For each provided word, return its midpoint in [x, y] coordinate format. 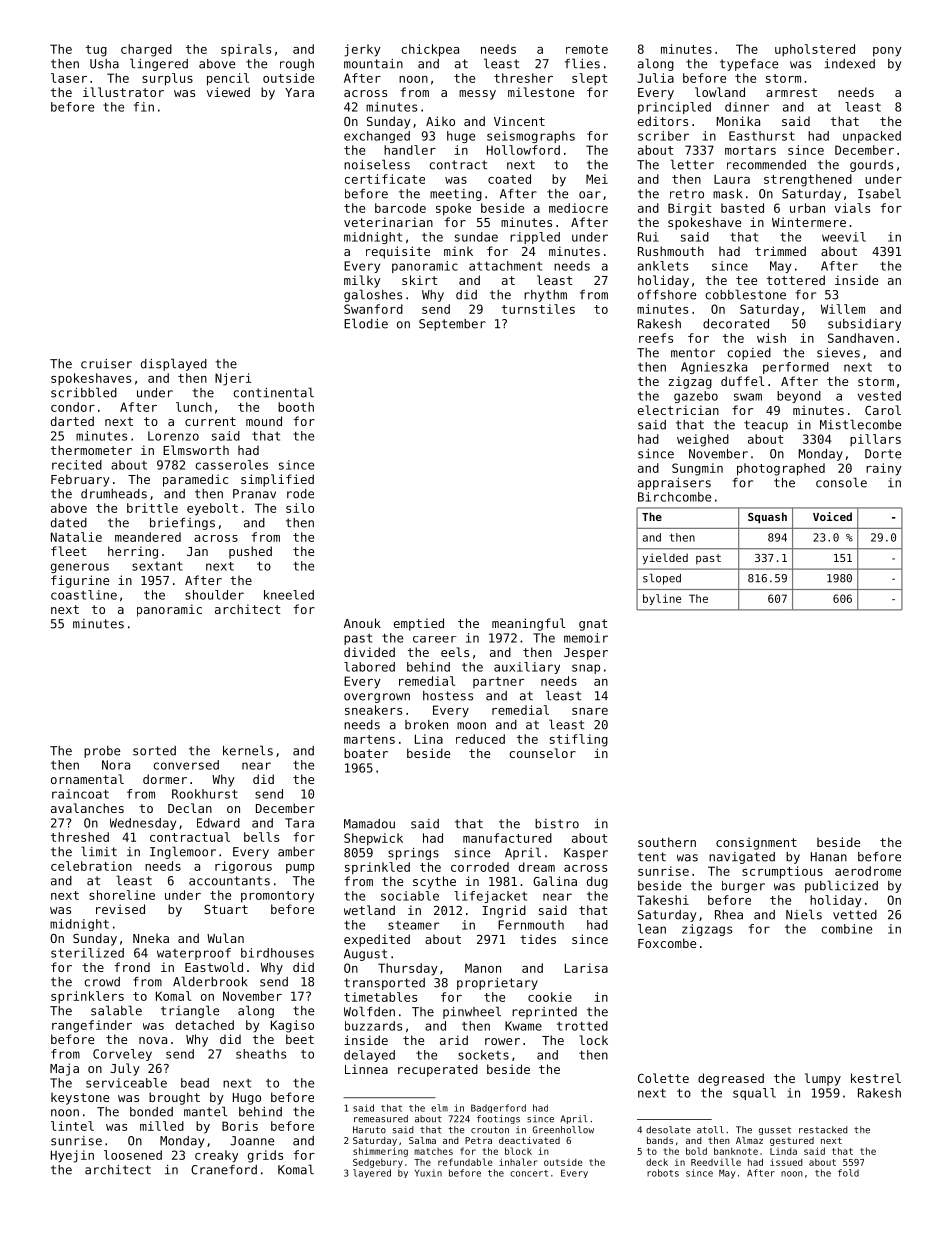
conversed [186, 765]
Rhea [729, 915]
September [452, 325]
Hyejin [72, 1156]
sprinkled [377, 868]
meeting [456, 195]
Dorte [883, 454]
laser [69, 78]
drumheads [114, 494]
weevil [844, 237]
